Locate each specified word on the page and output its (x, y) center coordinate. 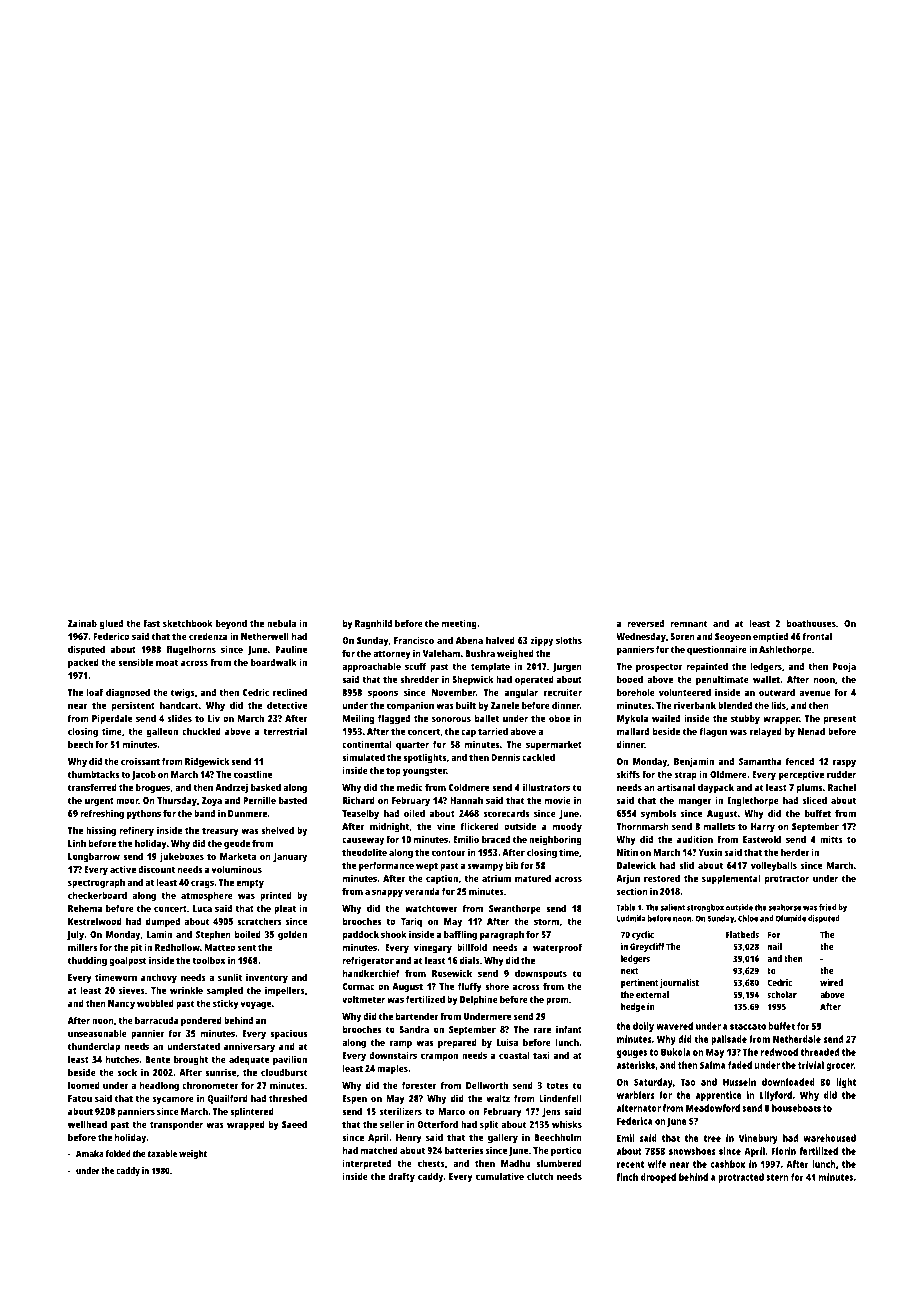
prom (557, 1001)
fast (151, 623)
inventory (267, 978)
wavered (674, 1026)
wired (831, 982)
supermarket (554, 745)
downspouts (541, 974)
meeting (459, 624)
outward (777, 692)
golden (292, 935)
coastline (253, 774)
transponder (176, 1125)
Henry (409, 1139)
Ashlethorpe (785, 650)
